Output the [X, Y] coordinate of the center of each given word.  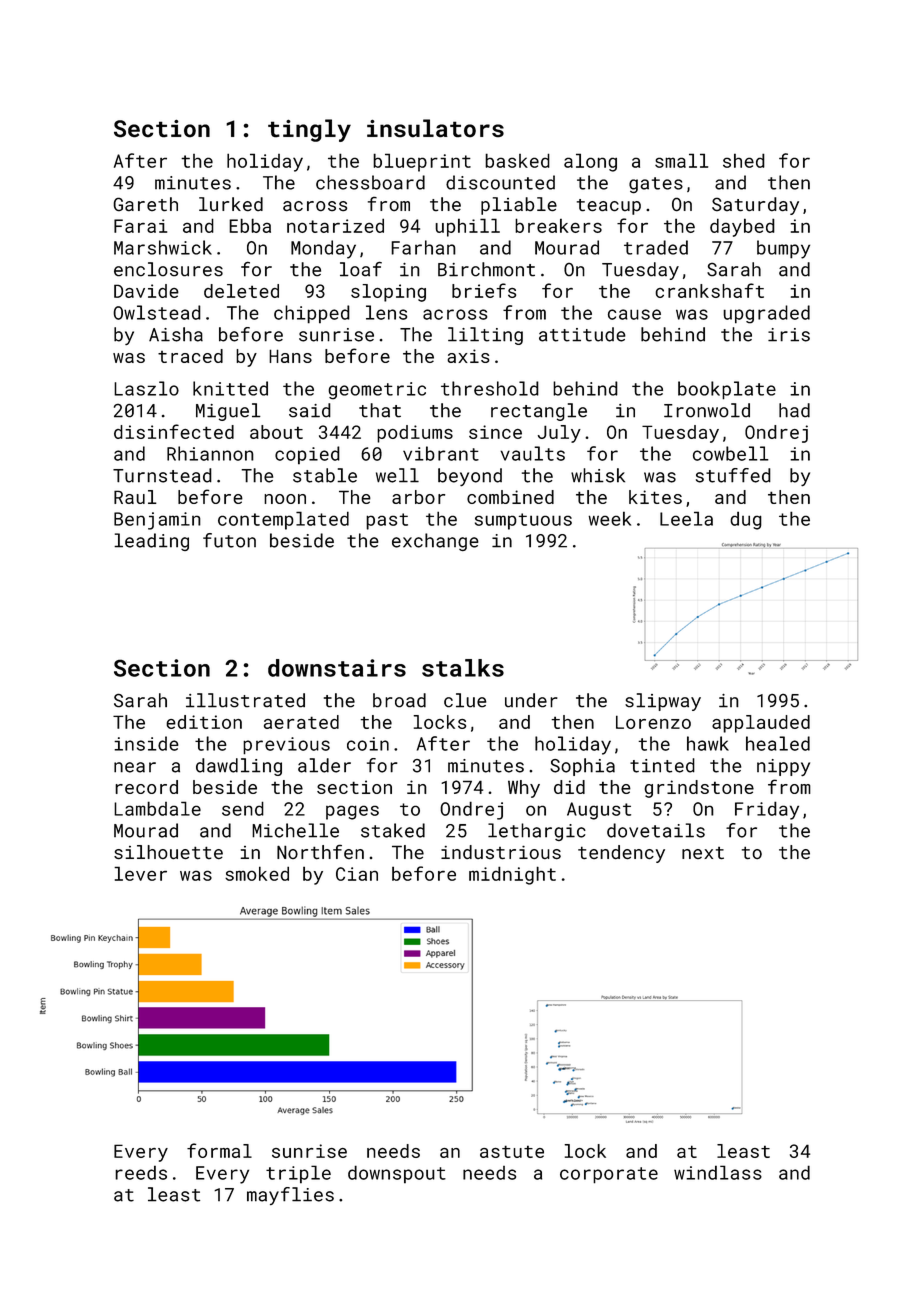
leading [151, 542]
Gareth [145, 204]
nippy [783, 767]
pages [352, 812]
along [590, 162]
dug [746, 520]
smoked [257, 873]
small [681, 160]
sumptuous [523, 521]
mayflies [290, 1196]
